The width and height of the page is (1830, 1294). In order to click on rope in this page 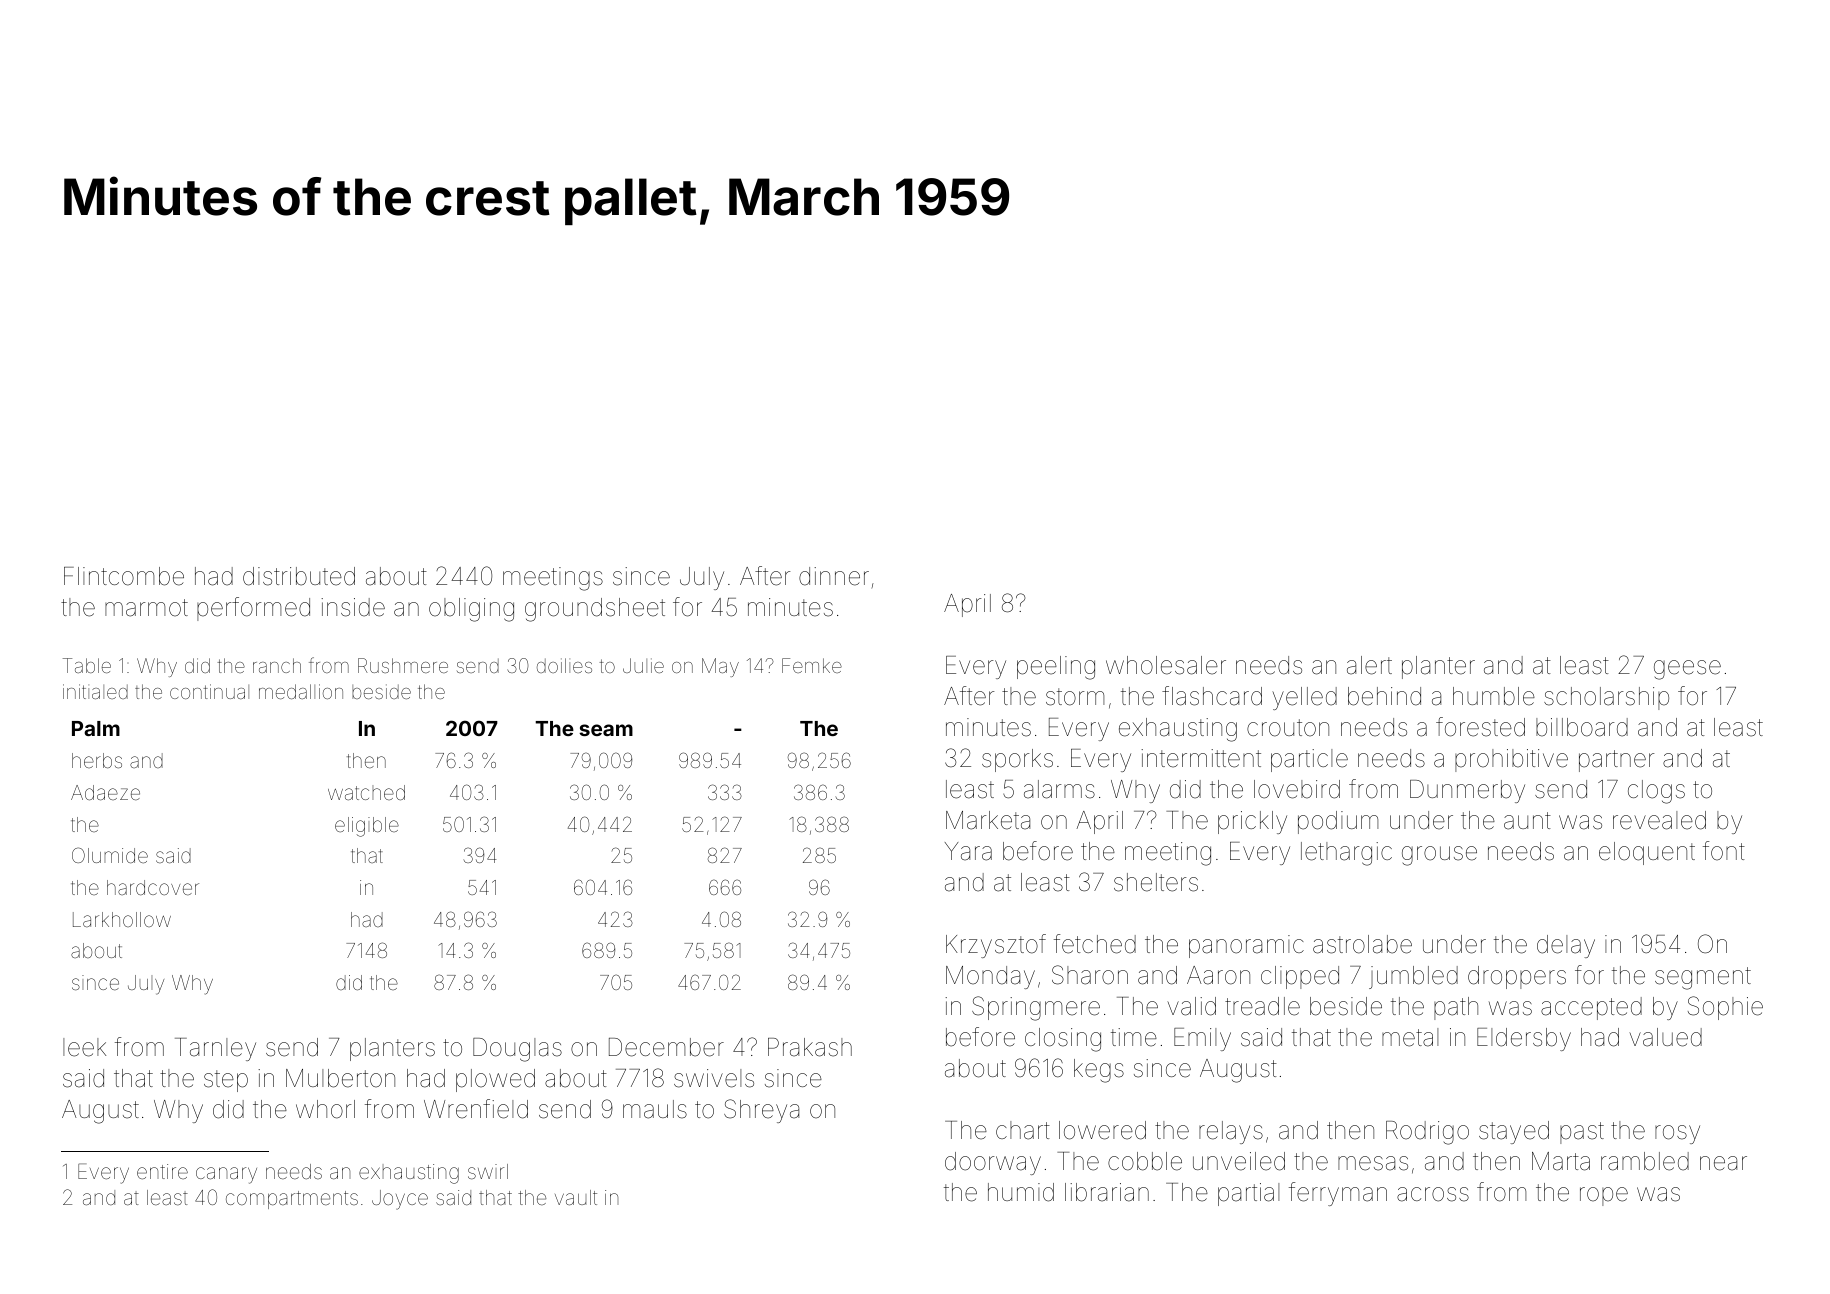, I will do `click(1604, 1196)`.
